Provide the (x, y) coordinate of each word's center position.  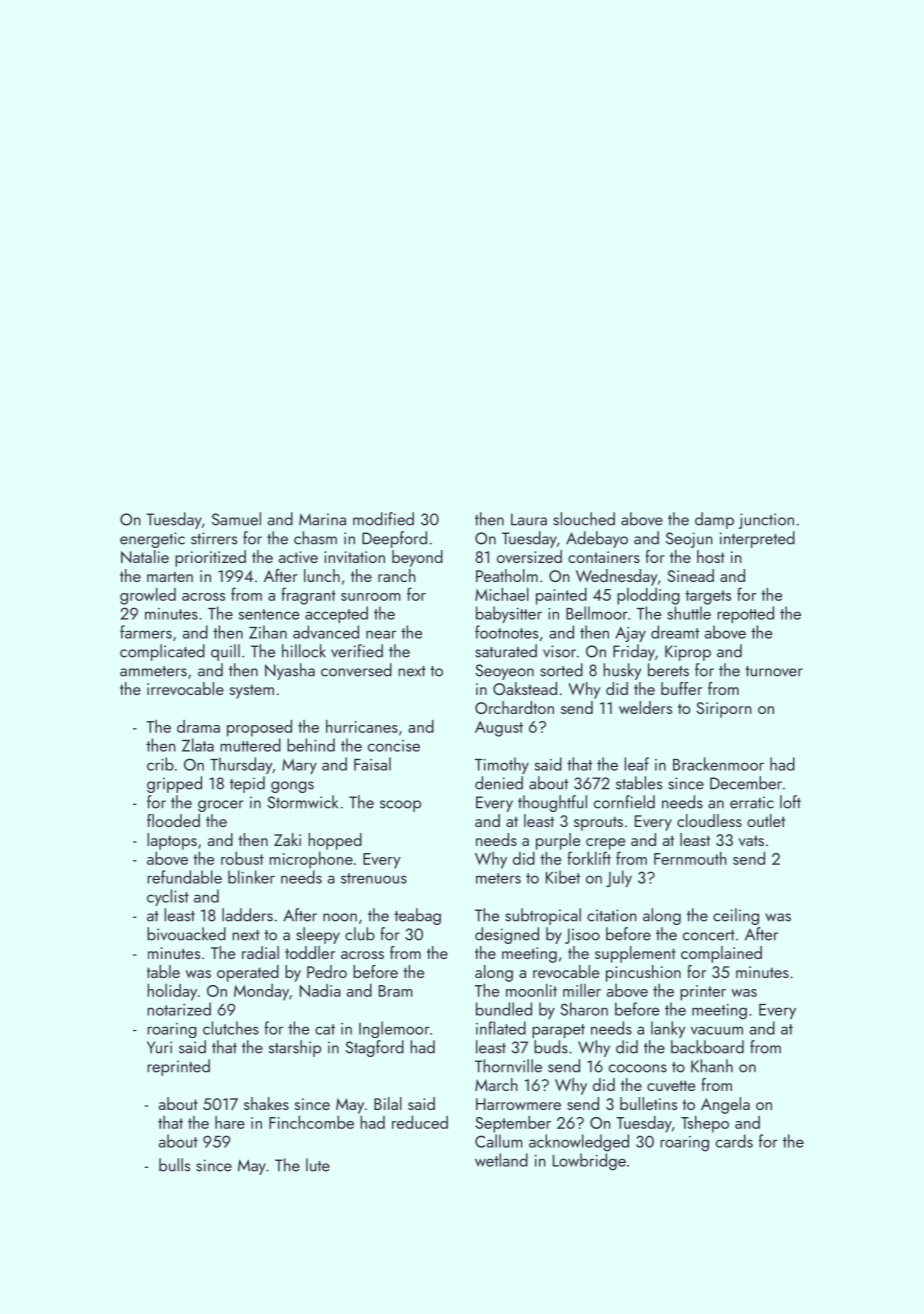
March (496, 1084)
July (619, 878)
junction (766, 521)
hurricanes (362, 726)
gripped (174, 784)
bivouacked (186, 934)
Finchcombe (311, 1122)
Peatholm (507, 575)
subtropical (543, 916)
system (252, 691)
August (499, 729)
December (746, 783)
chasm (315, 538)
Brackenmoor (718, 764)
